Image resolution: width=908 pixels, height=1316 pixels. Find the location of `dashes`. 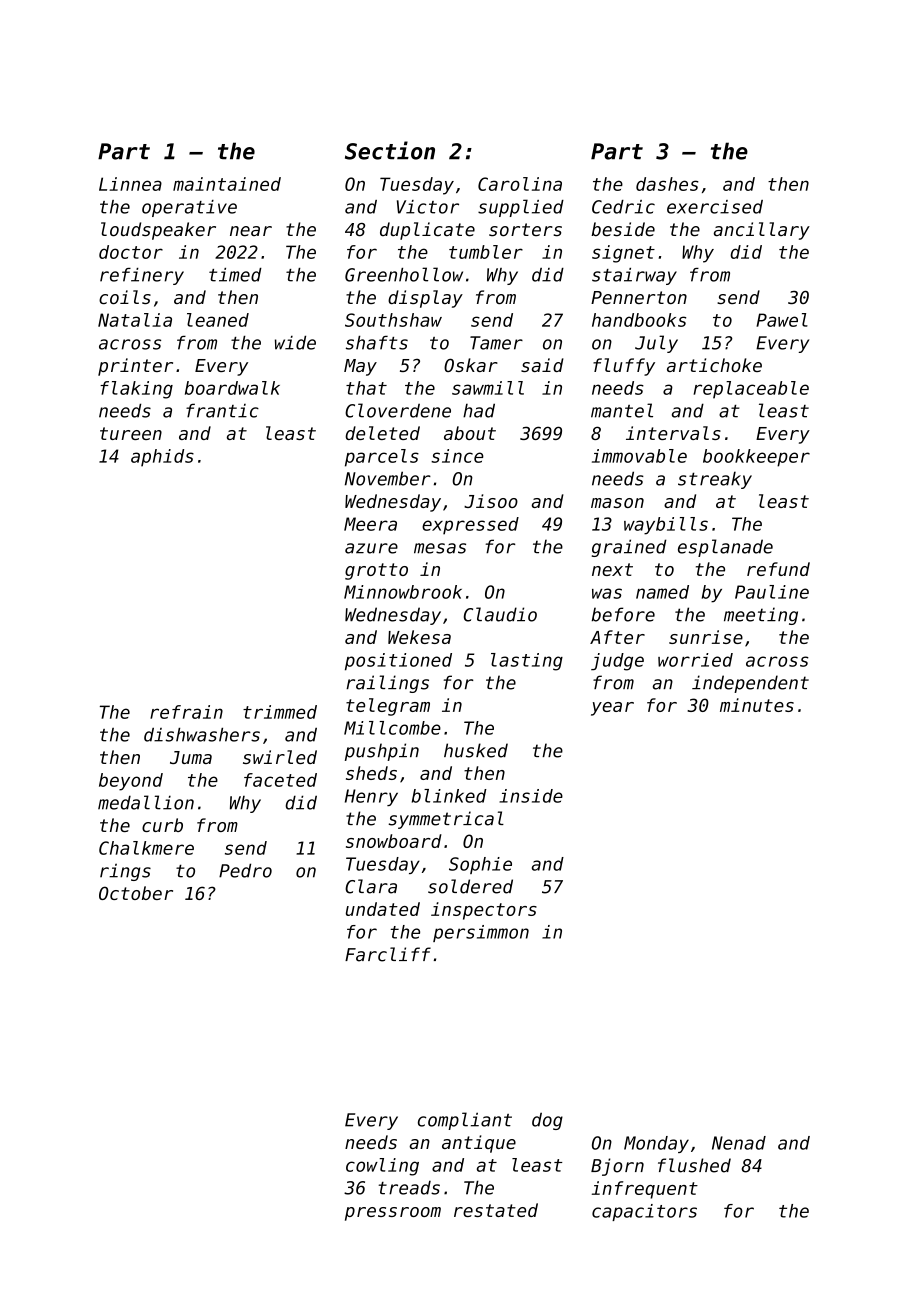

dashes is located at coordinates (667, 184).
